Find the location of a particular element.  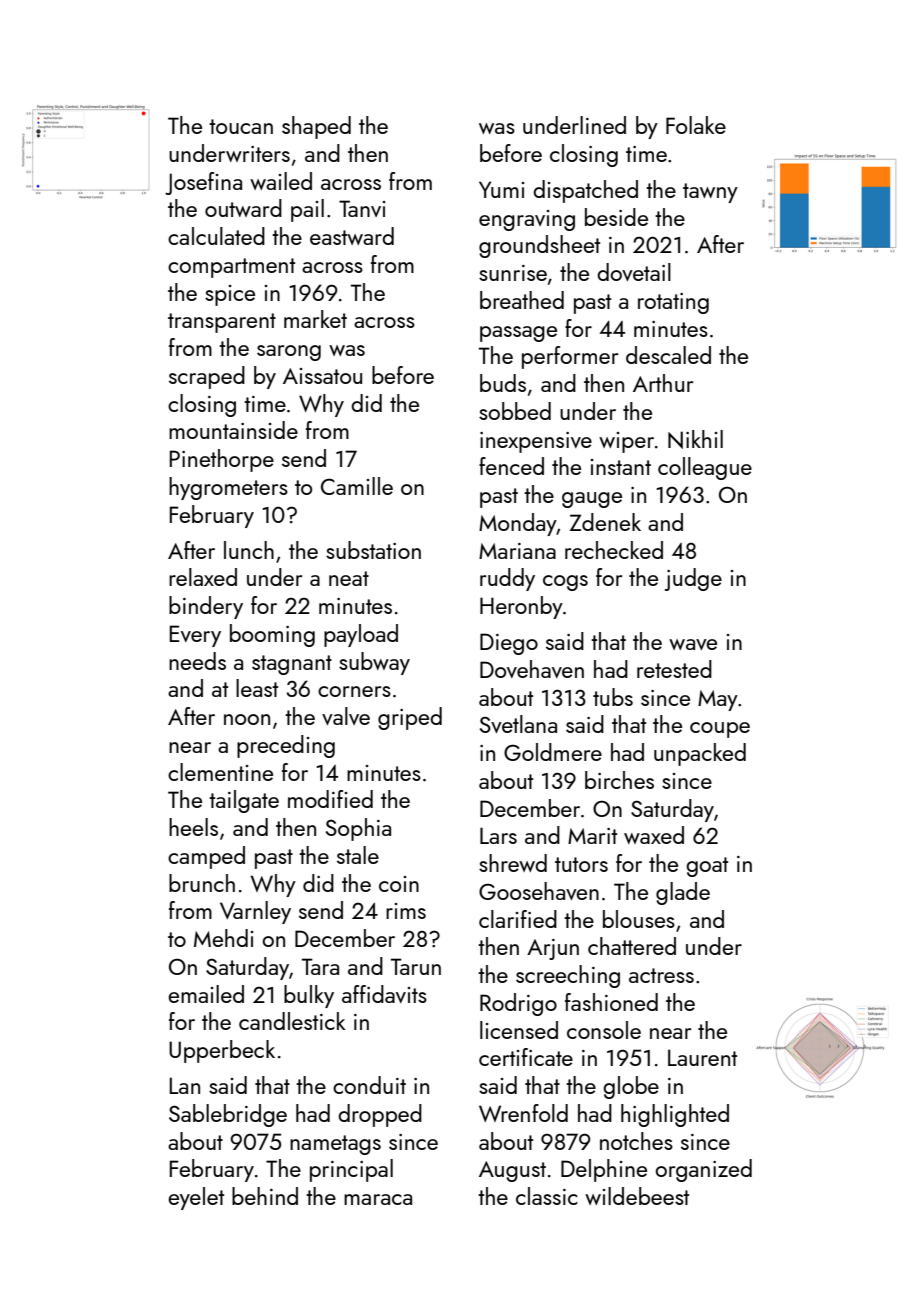

maraca is located at coordinates (378, 1199).
